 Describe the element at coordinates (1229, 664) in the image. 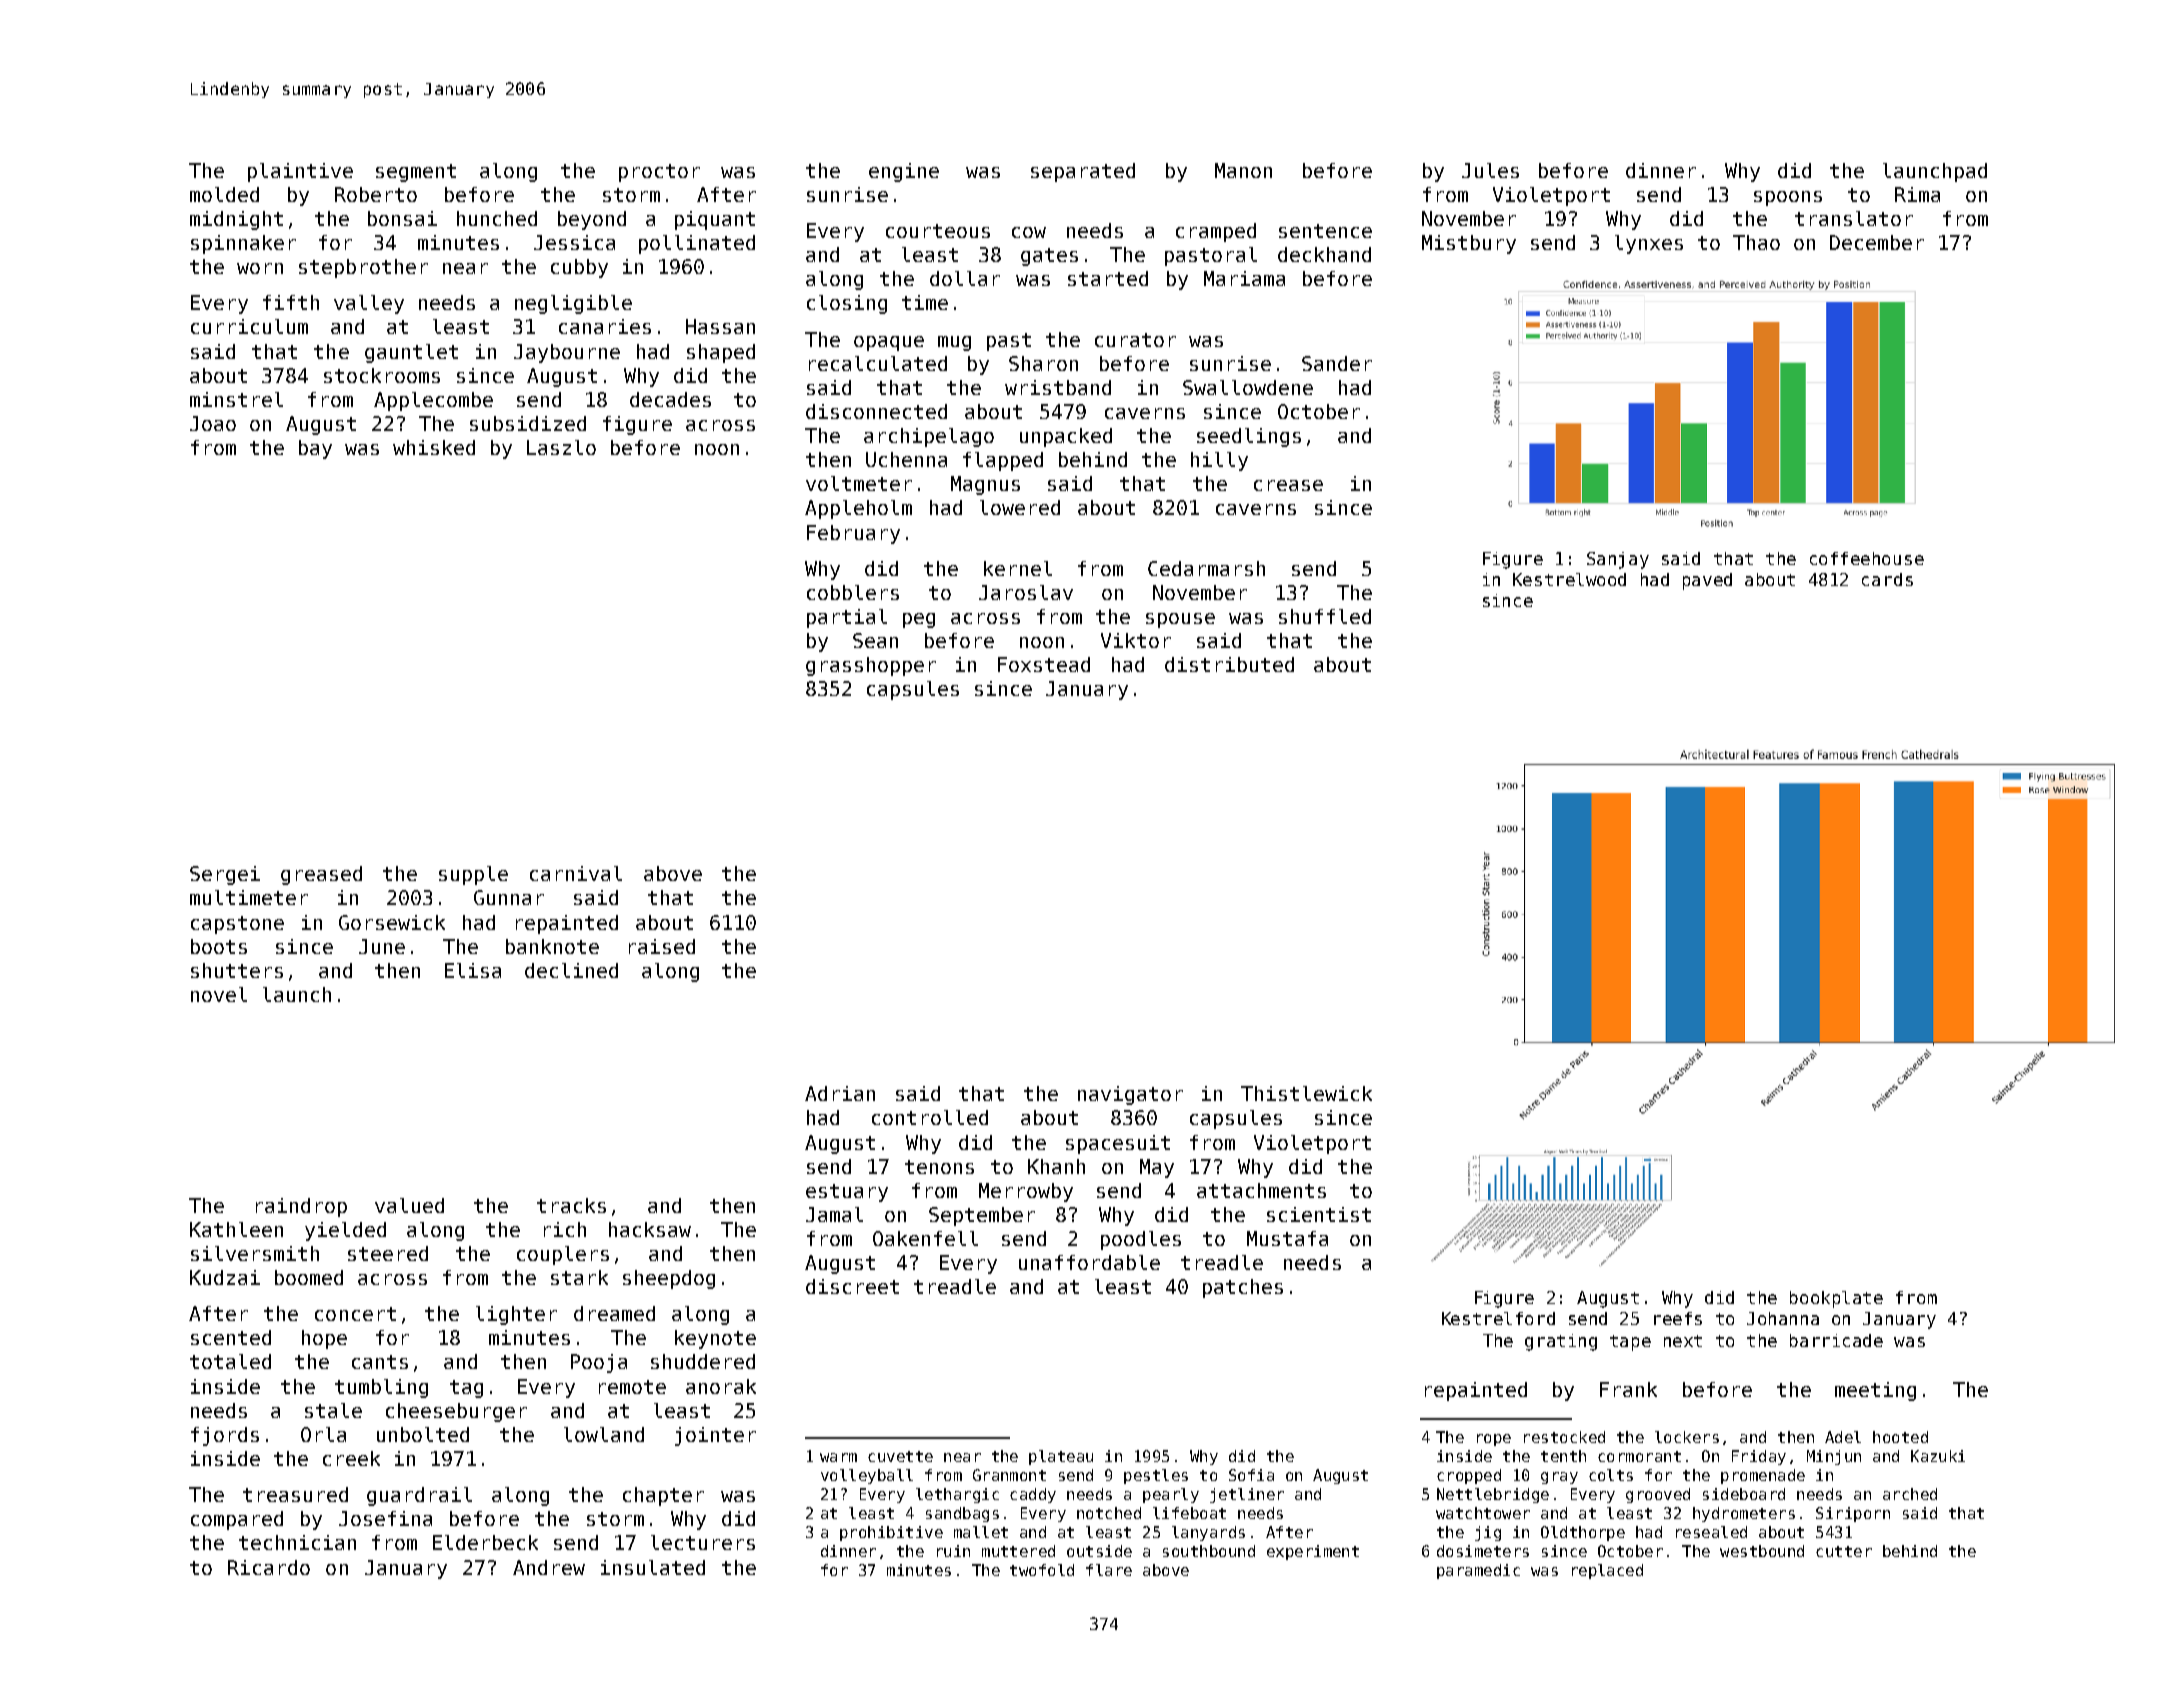

I see `distributed` at that location.
